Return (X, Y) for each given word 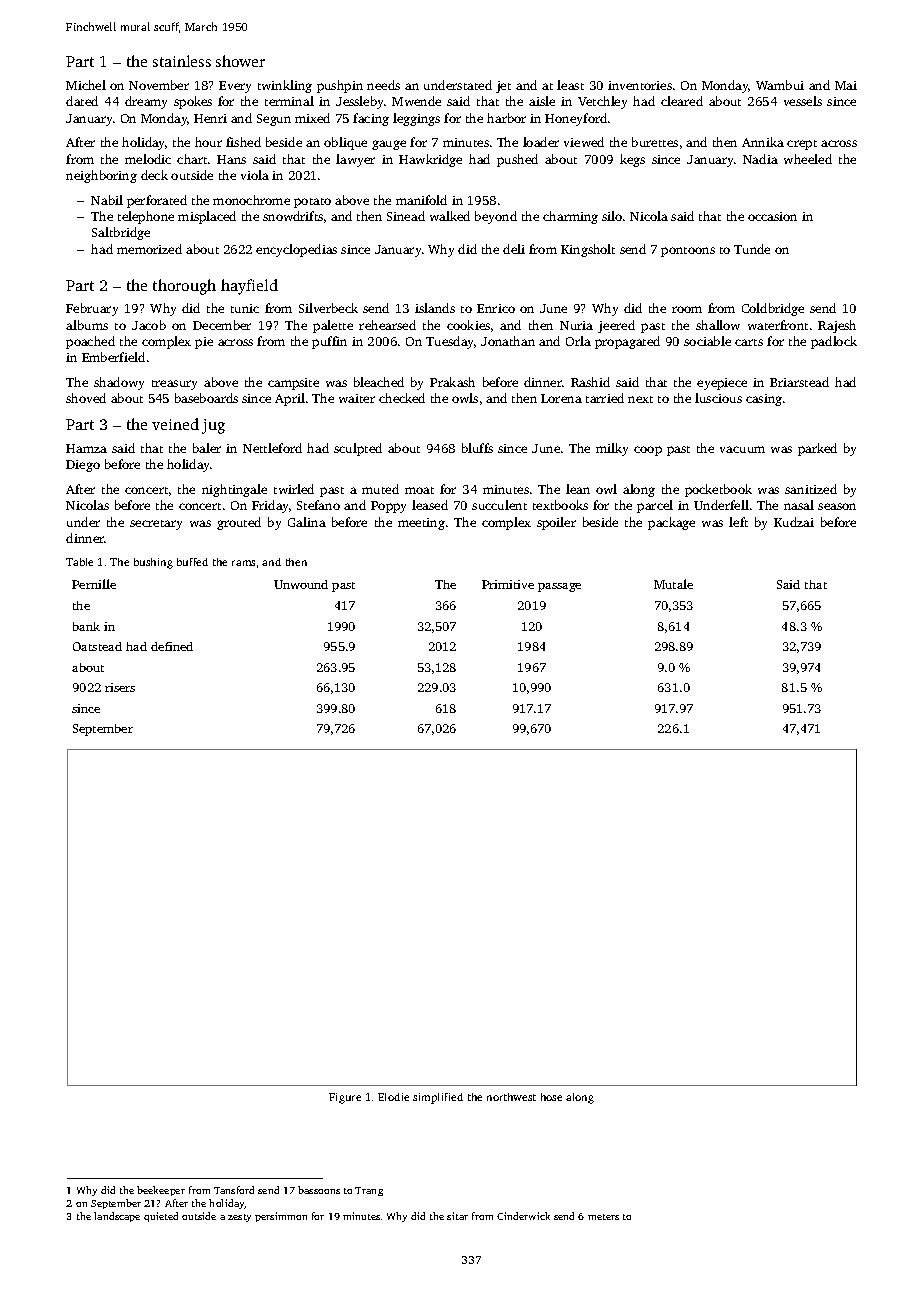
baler (207, 448)
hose (551, 1097)
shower (240, 61)
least (570, 85)
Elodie (393, 1097)
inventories (640, 85)
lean (578, 489)
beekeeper (161, 1191)
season (837, 506)
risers (120, 687)
